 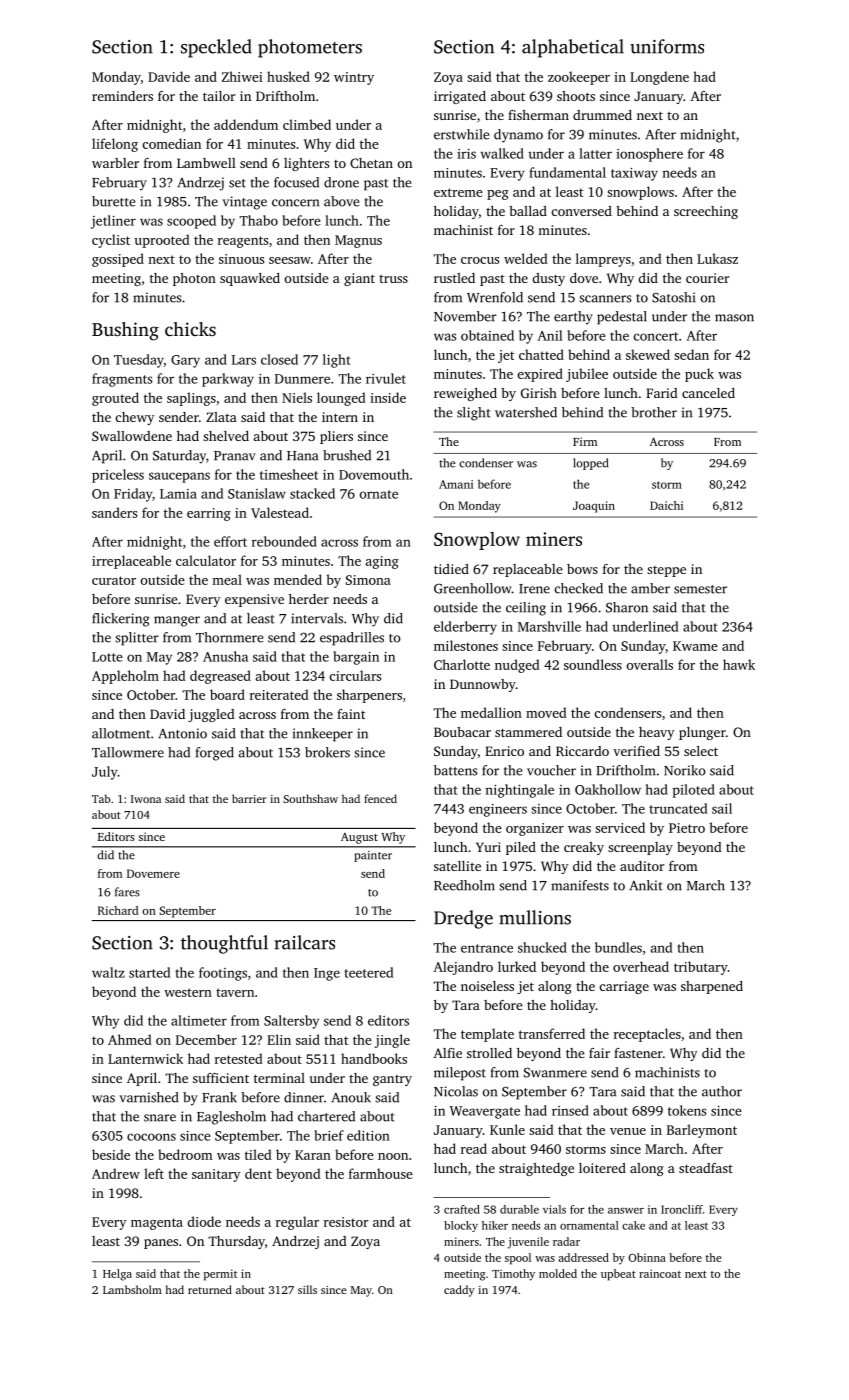 I want to click on barrier, so click(x=249, y=798).
